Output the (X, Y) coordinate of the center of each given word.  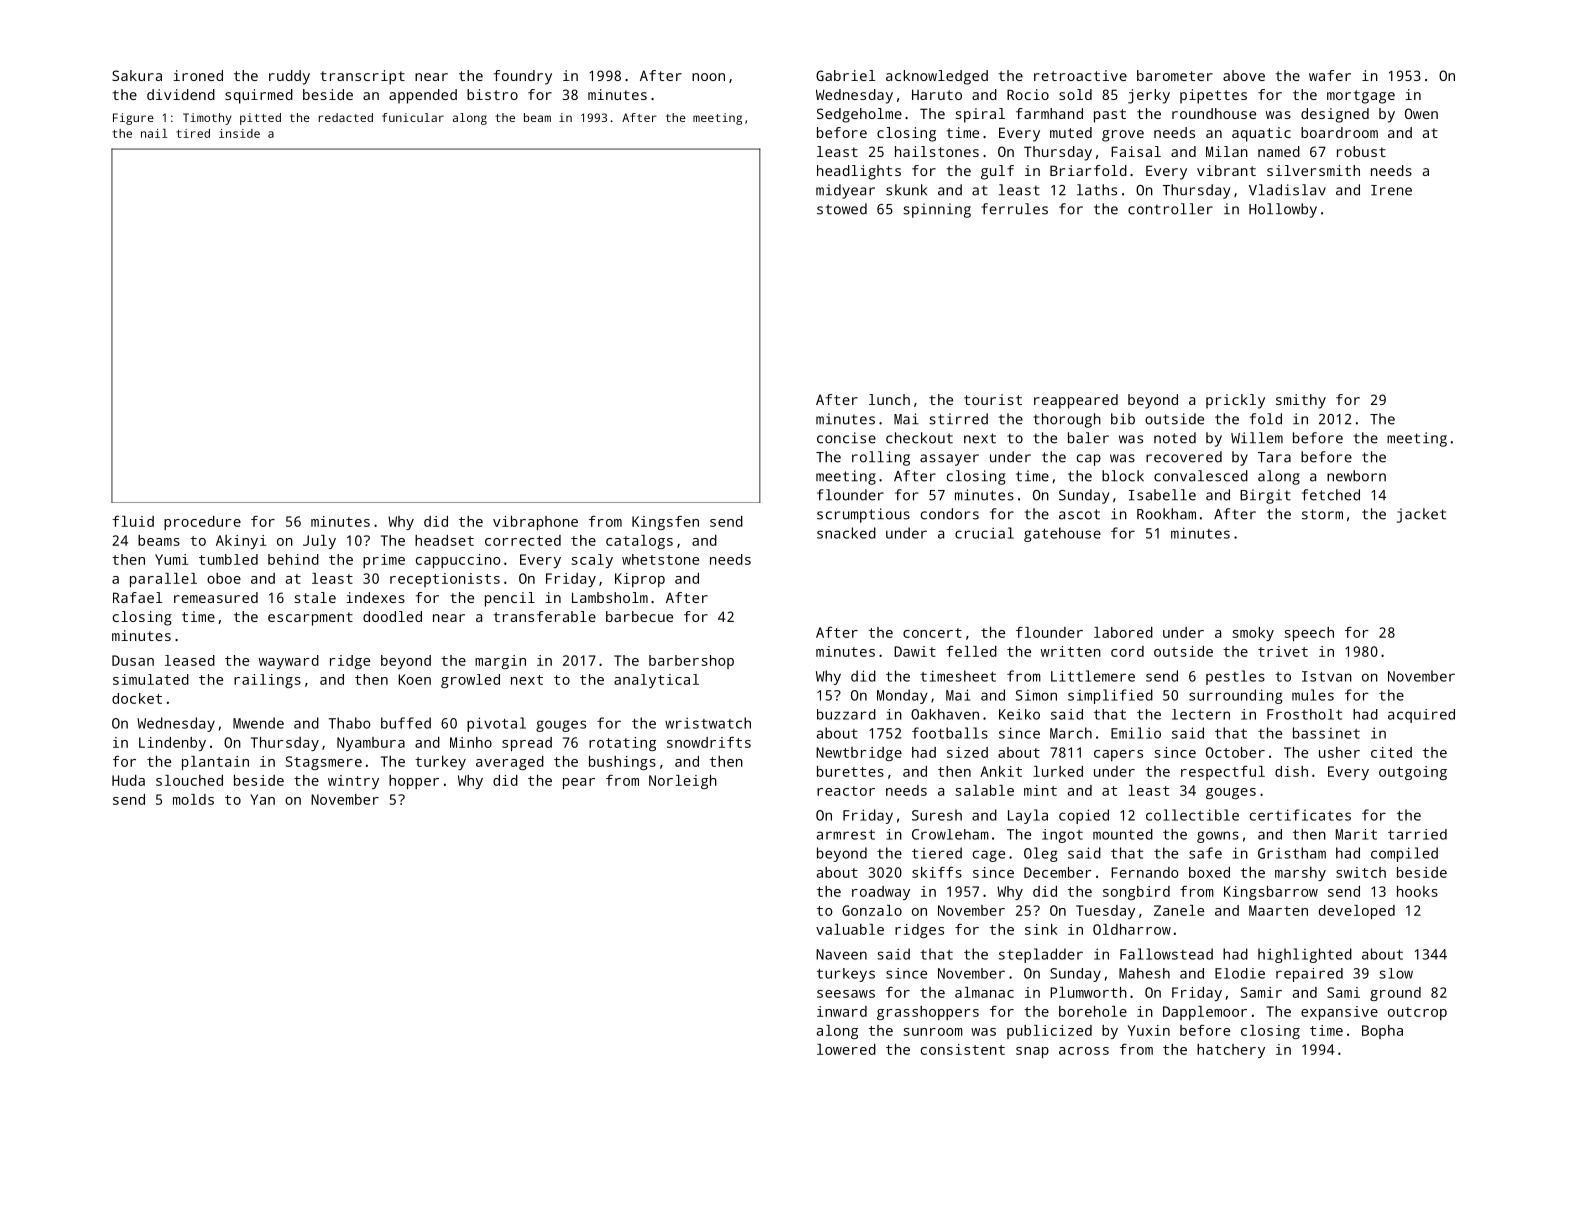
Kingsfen (665, 523)
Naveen (841, 954)
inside (239, 133)
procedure (202, 523)
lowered (846, 1049)
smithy (1301, 401)
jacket (1421, 515)
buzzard (846, 714)
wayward (289, 662)
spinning (937, 210)
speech (1309, 634)
